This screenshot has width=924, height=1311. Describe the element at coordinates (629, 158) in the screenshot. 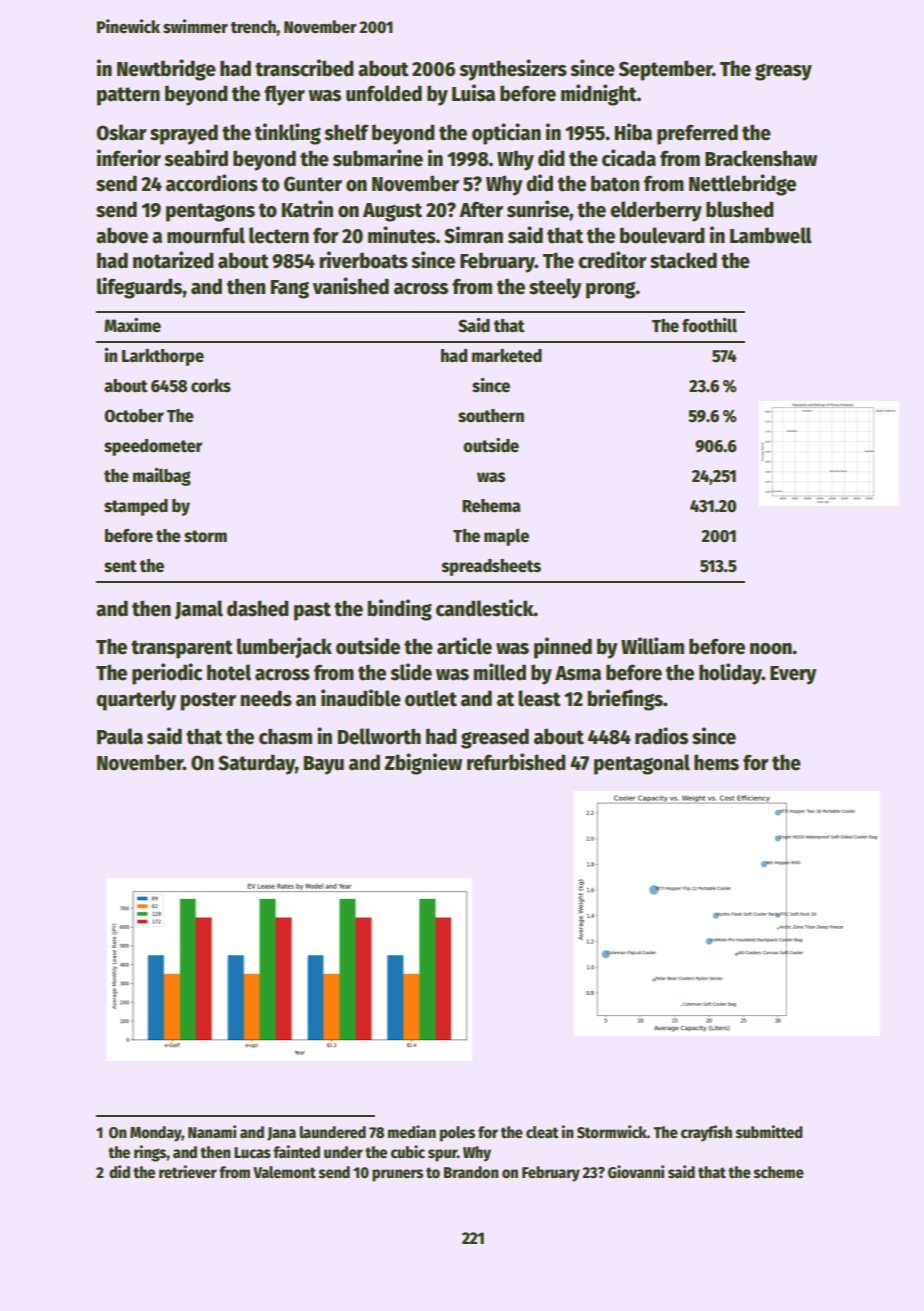

I see `cicada` at that location.
